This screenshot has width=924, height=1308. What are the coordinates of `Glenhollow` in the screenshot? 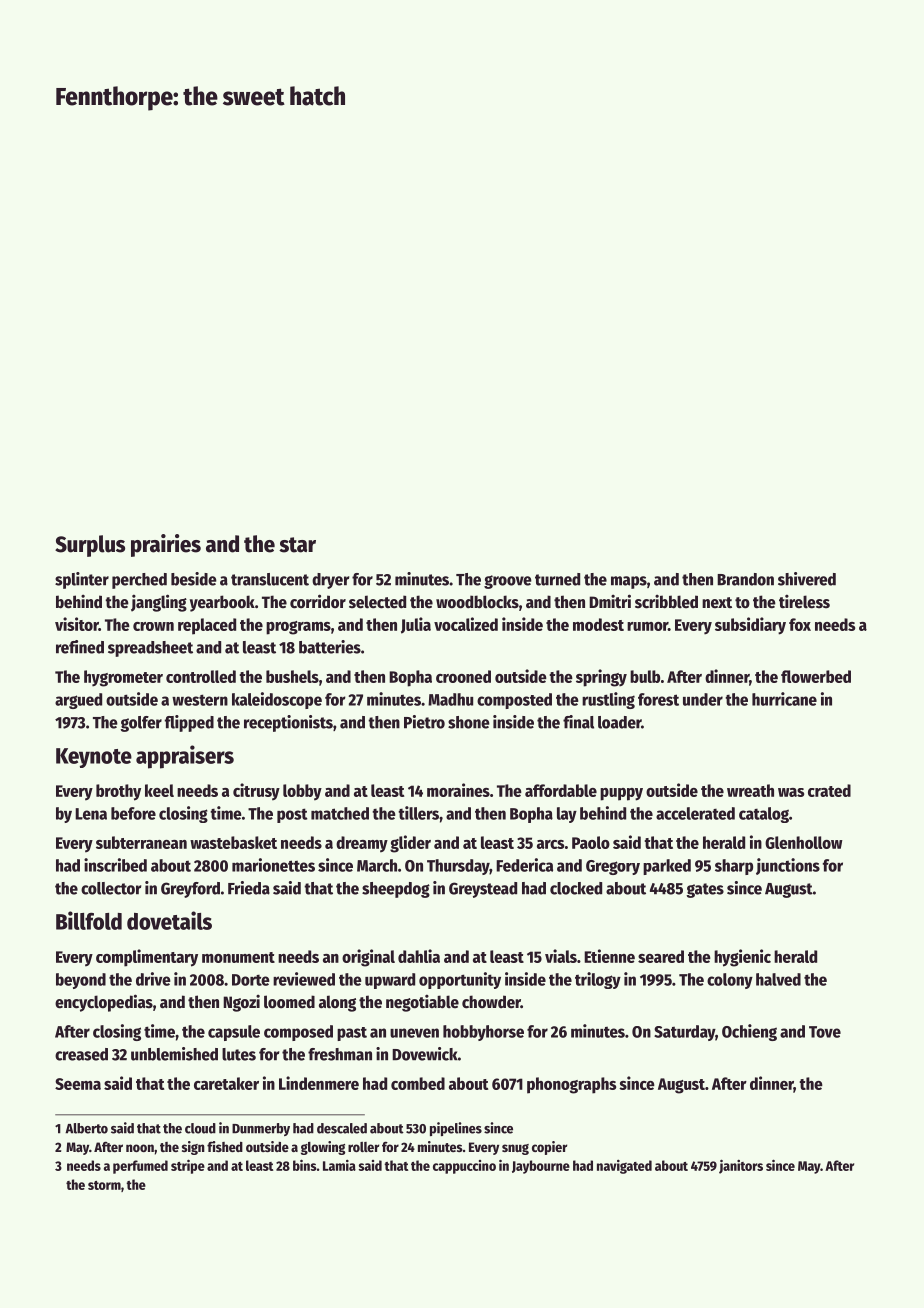 It's located at (804, 842).
